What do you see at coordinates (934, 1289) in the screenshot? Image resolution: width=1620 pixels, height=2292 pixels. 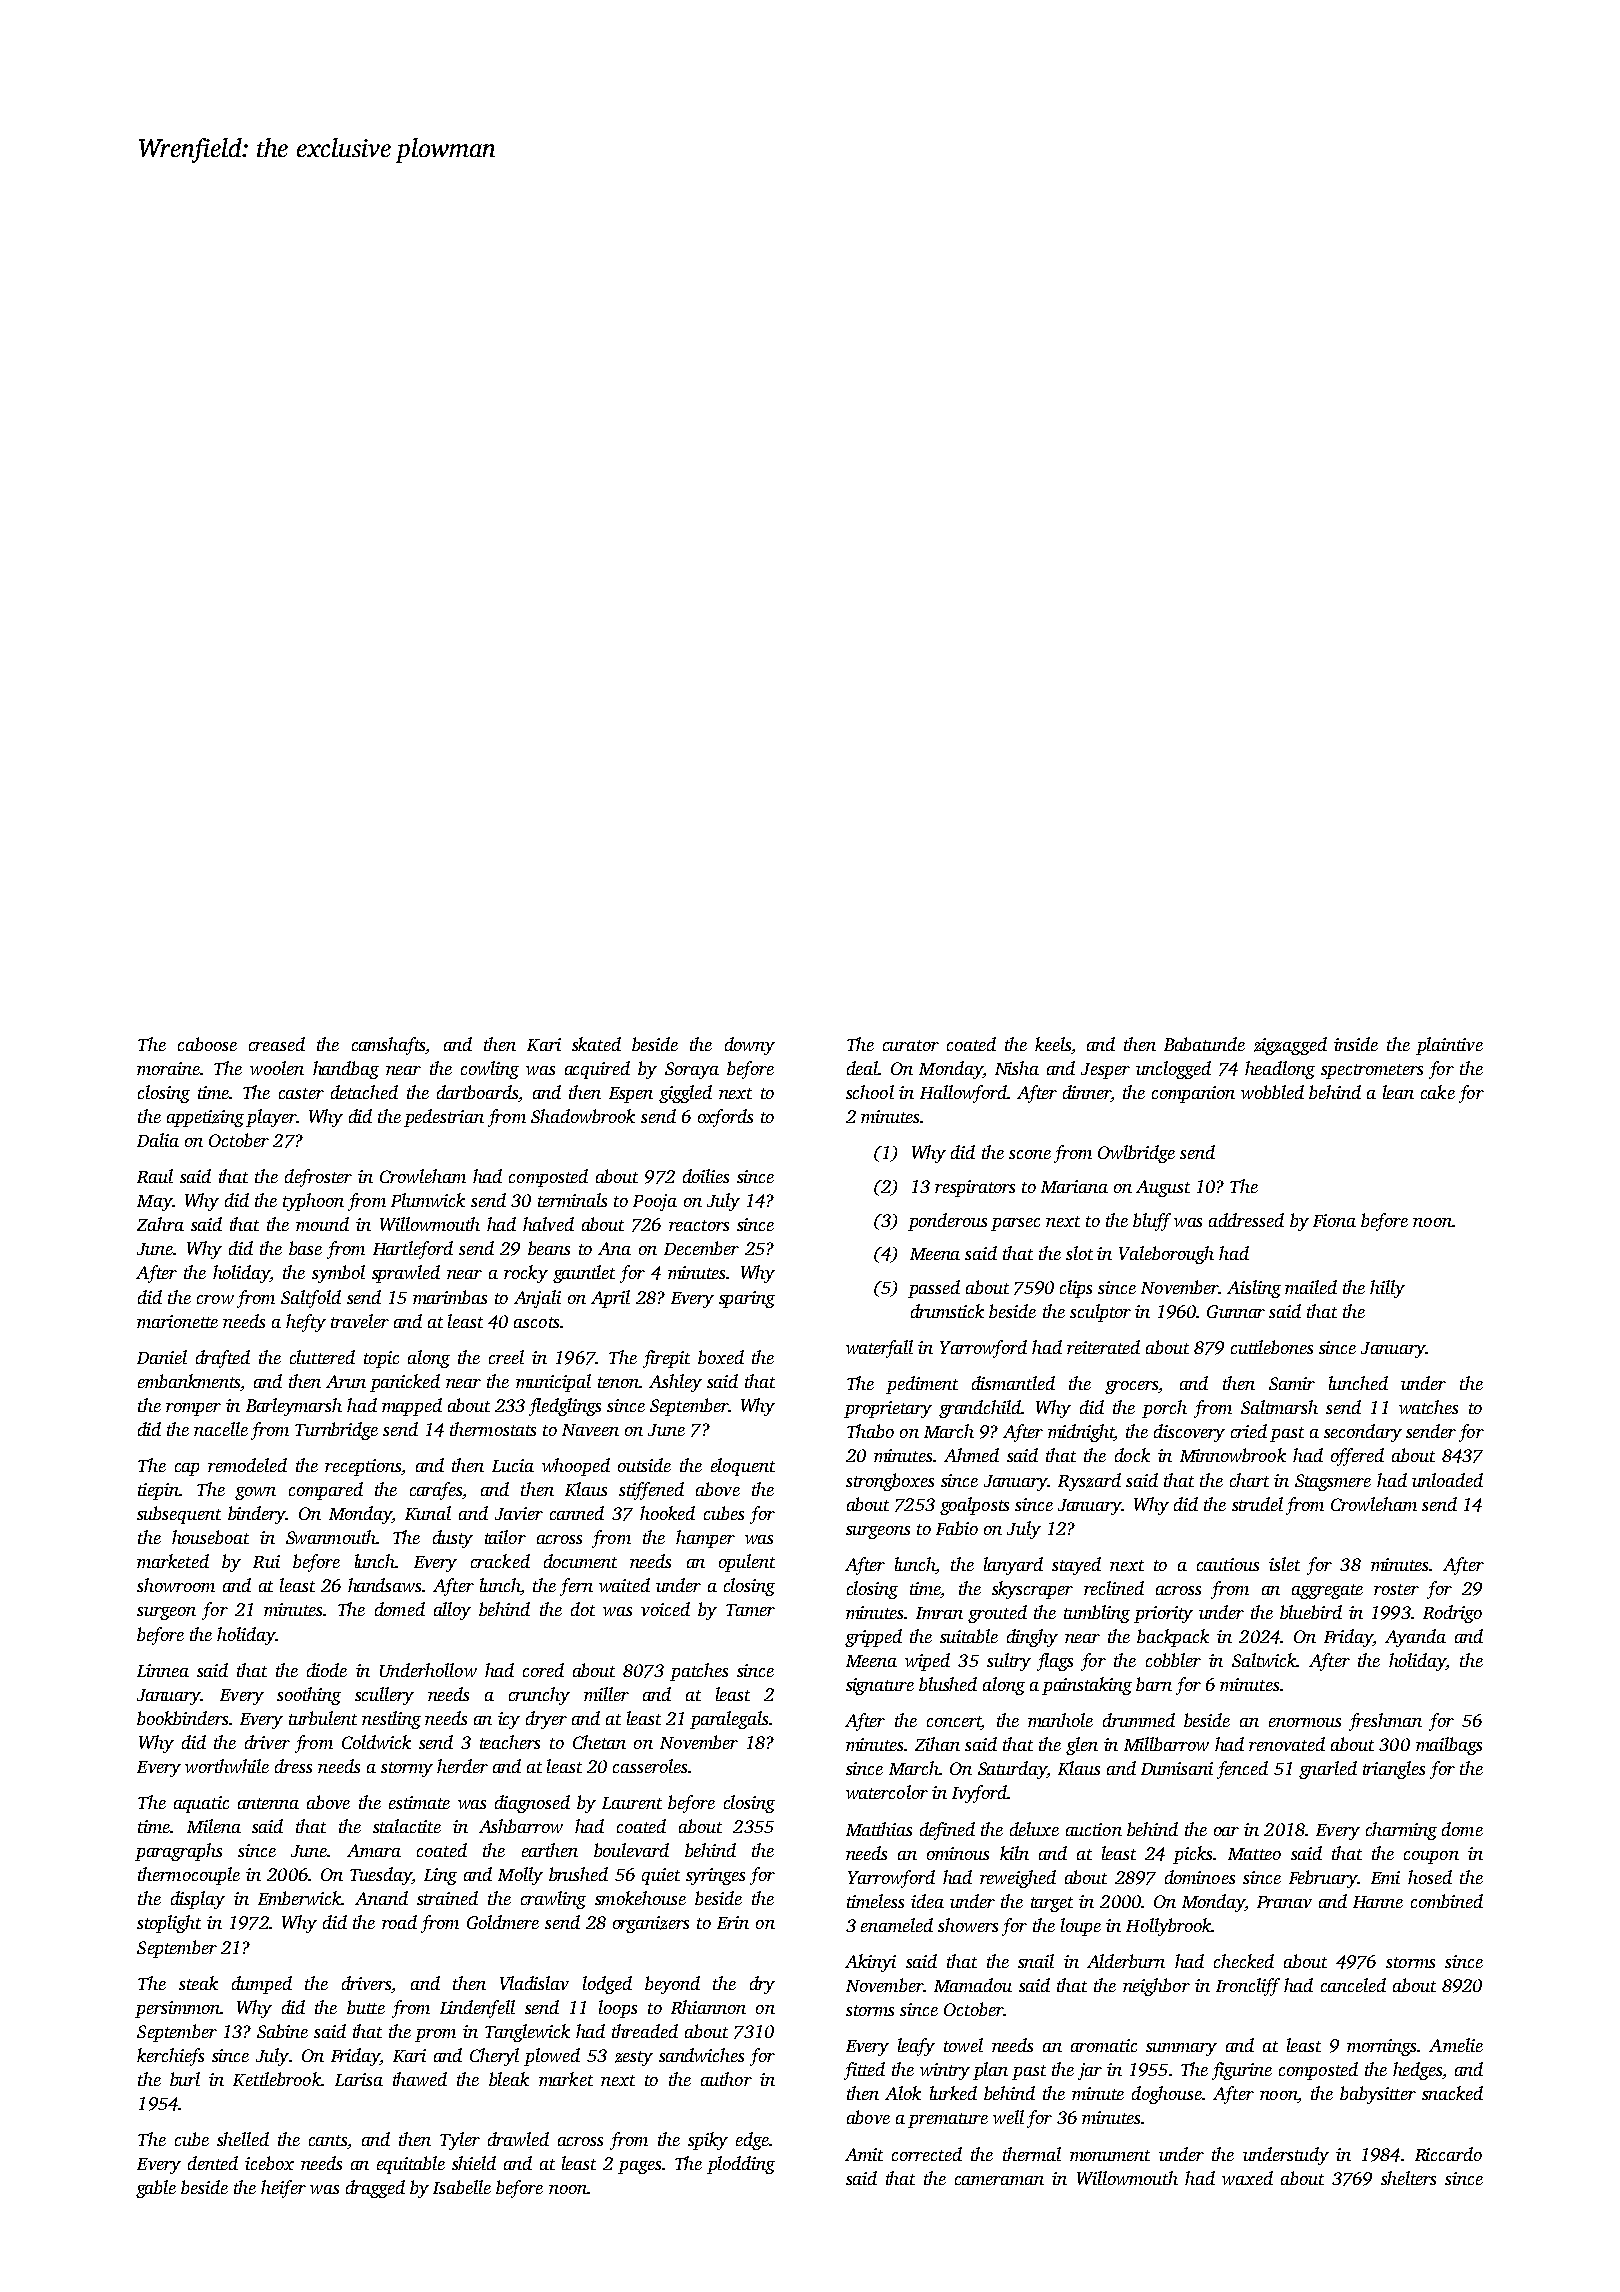 I see `passed` at bounding box center [934, 1289].
